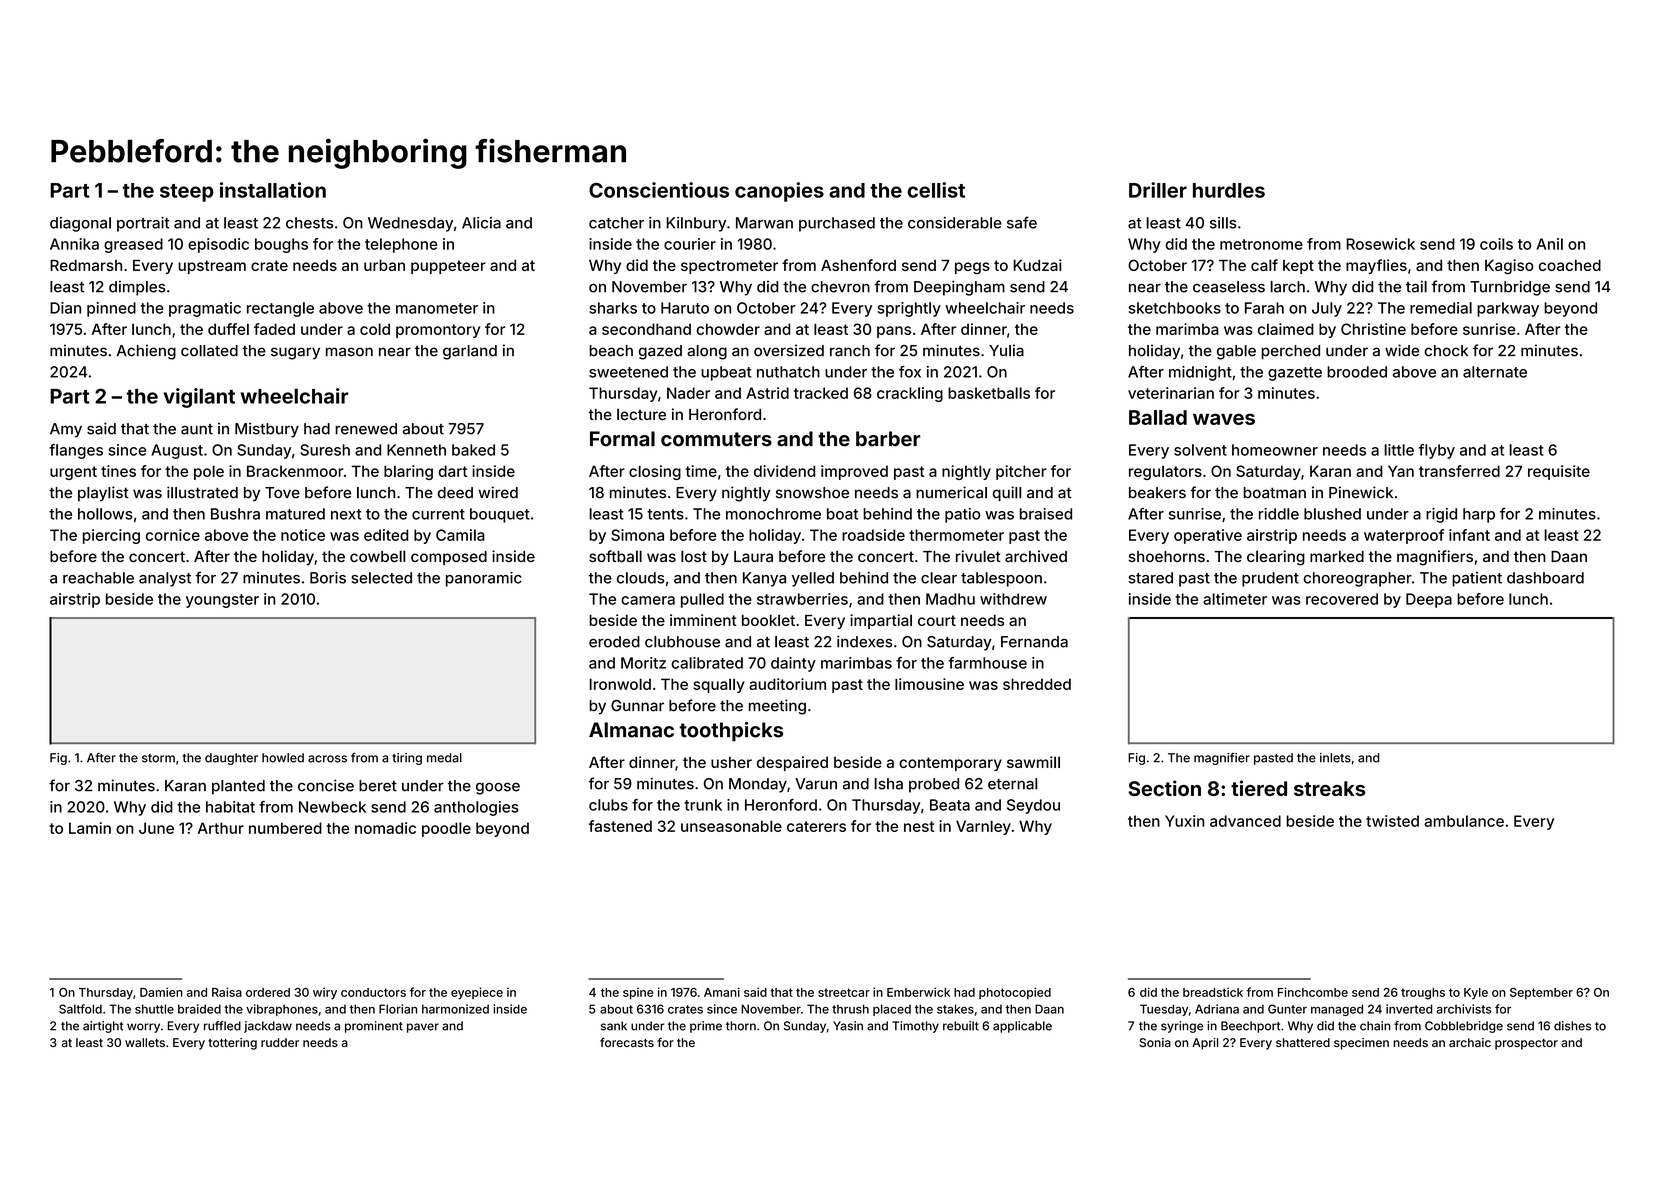 This screenshot has width=1664, height=1177. Describe the element at coordinates (731, 762) in the screenshot. I see `usher` at that location.
